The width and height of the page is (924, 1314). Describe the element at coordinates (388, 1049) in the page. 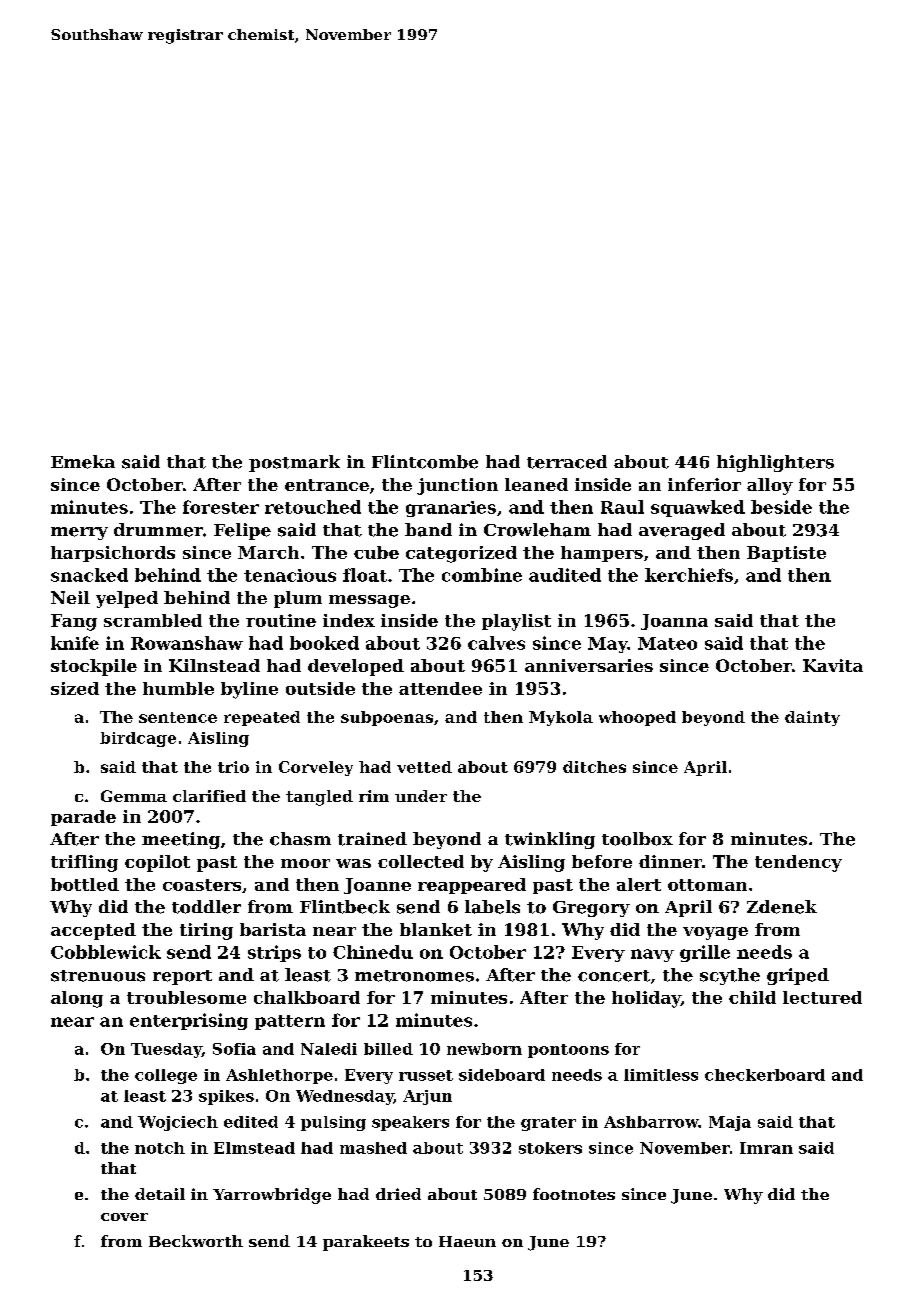

I see `billed` at that location.
